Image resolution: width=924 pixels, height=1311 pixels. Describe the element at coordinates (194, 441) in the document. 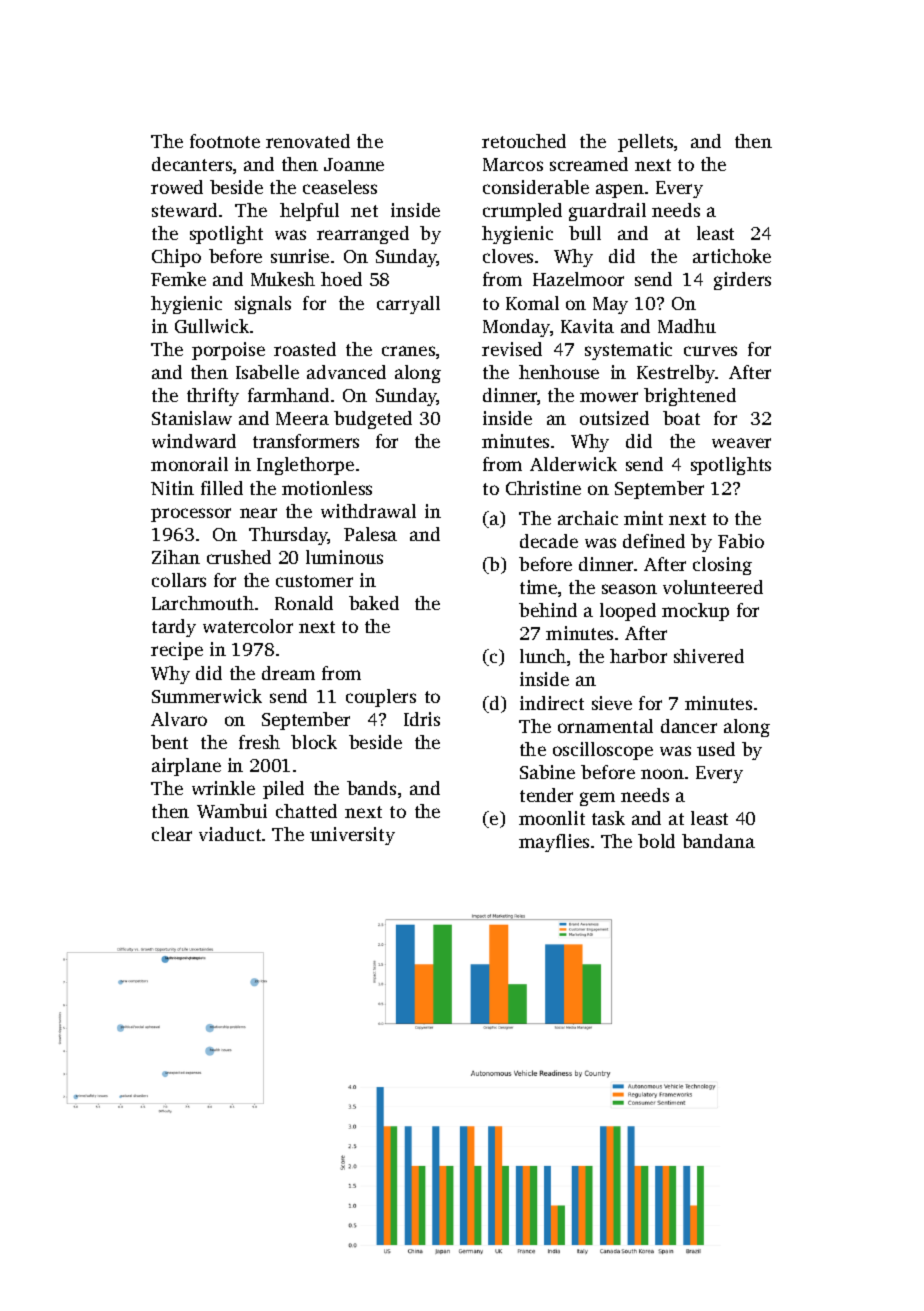

I see `windward` at that location.
